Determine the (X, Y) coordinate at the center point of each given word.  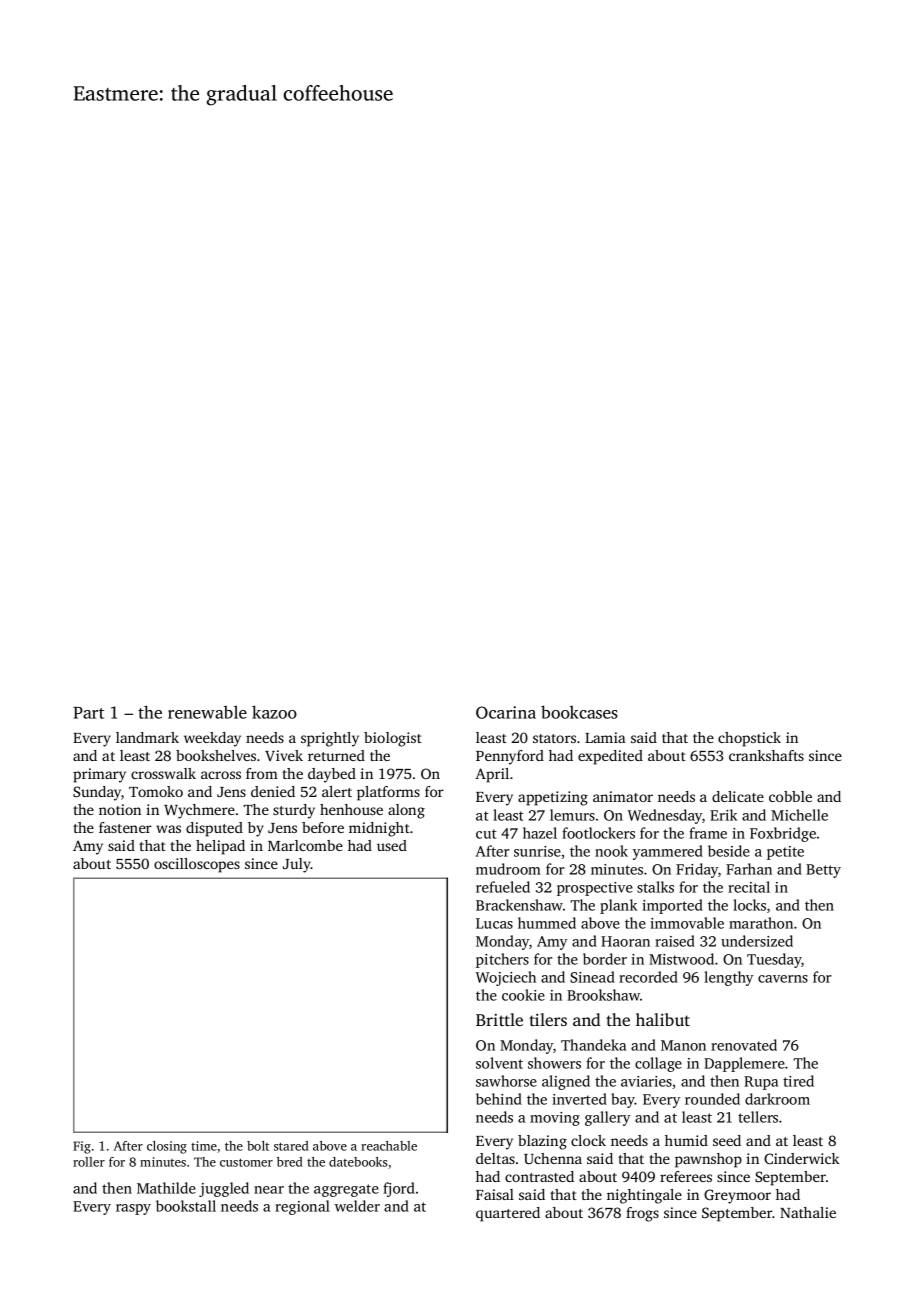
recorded (648, 977)
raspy (133, 1209)
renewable (207, 712)
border (605, 959)
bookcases (579, 712)
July (297, 865)
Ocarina (506, 712)
